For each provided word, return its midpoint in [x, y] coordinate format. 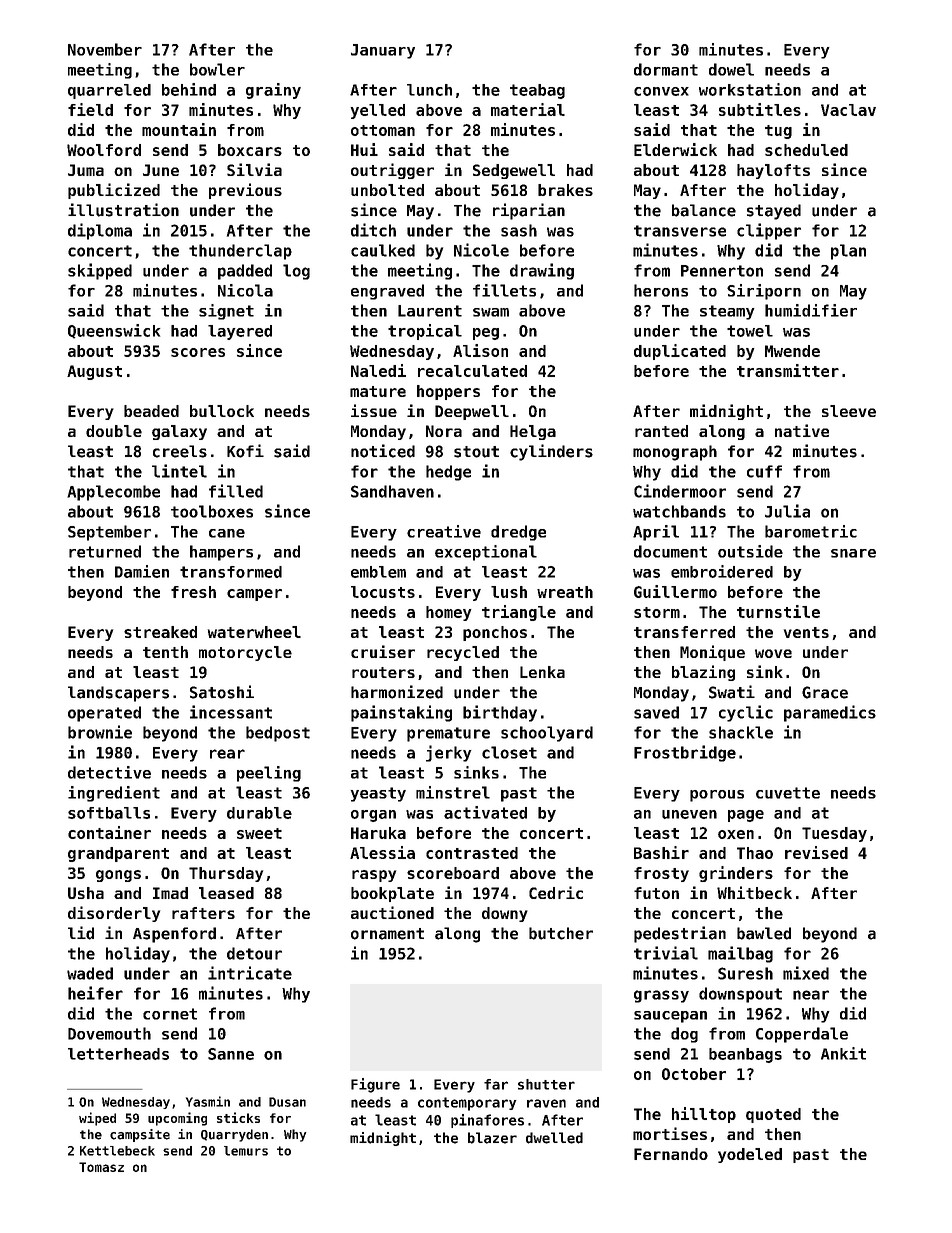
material [528, 109]
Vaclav [848, 110]
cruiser [383, 651]
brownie [100, 732]
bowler [217, 69]
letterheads [118, 1054]
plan [848, 252]
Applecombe [113, 493]
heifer [95, 993]
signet [226, 312]
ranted [661, 431]
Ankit [843, 1053]
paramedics [830, 713]
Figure [375, 1085]
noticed [383, 451]
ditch [373, 230]
